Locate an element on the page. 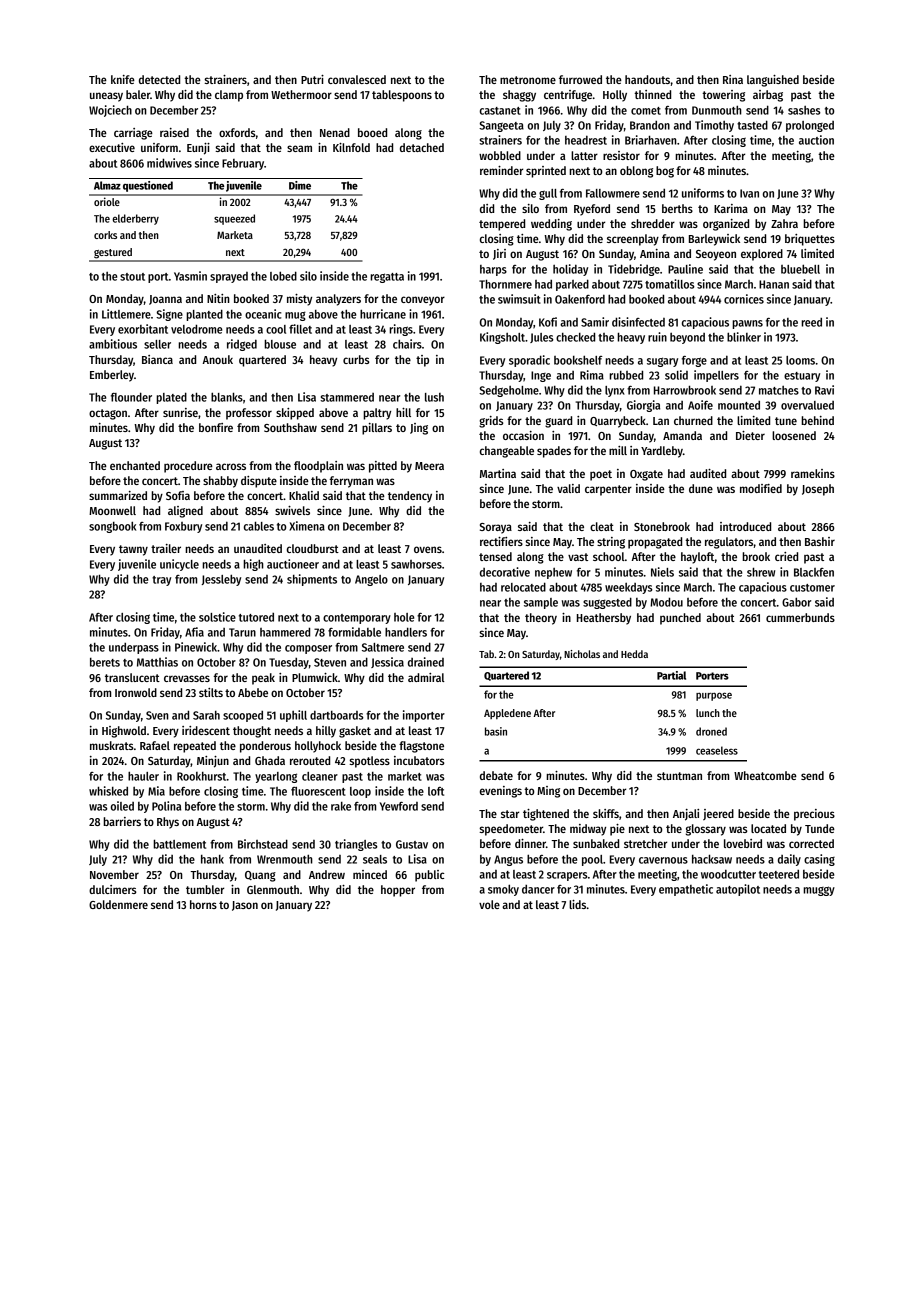 This document has height=1308, width=924. Polina is located at coordinates (166, 806).
